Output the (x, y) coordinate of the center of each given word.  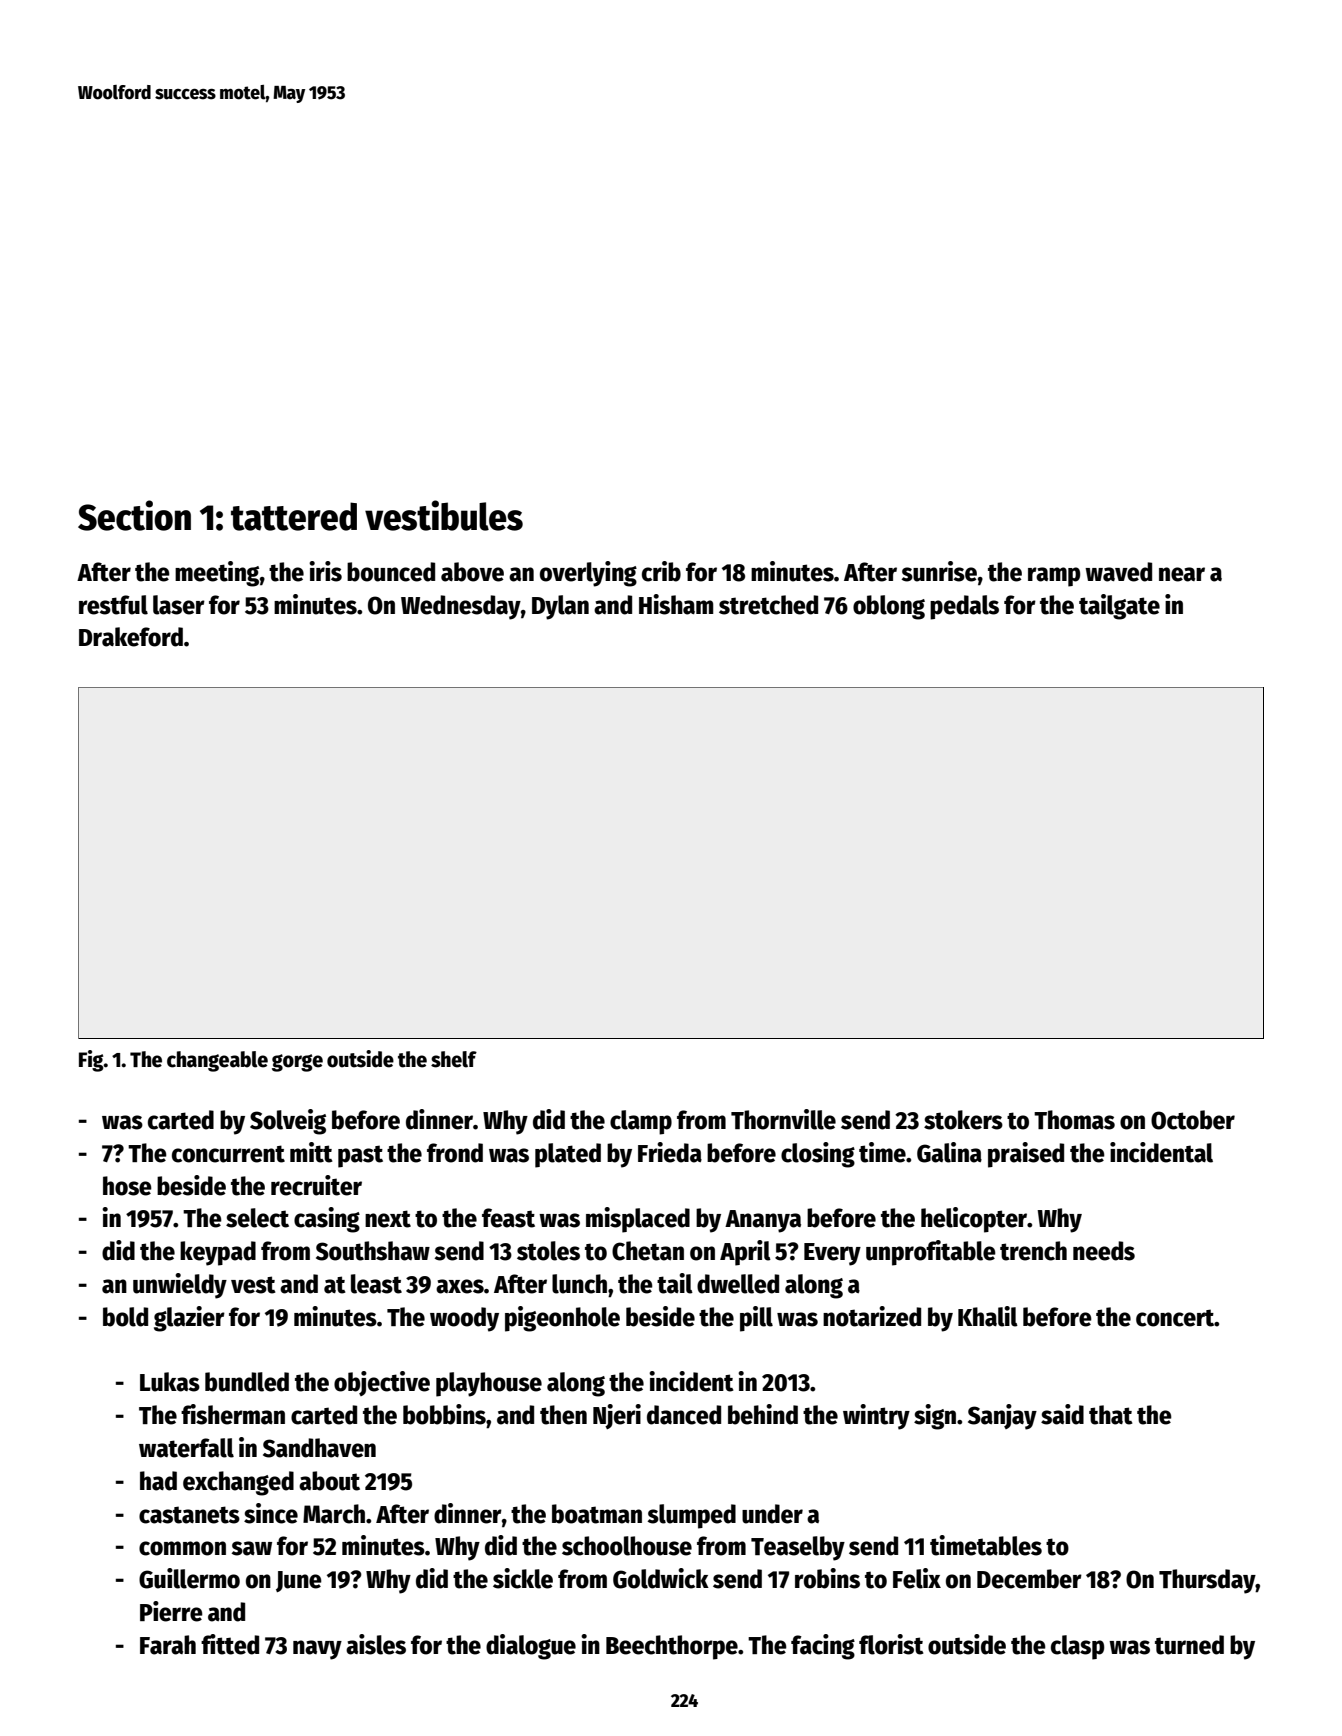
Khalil (988, 1316)
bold (125, 1317)
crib (661, 571)
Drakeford (131, 637)
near (1182, 574)
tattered (294, 516)
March (334, 1514)
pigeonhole (562, 1319)
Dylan (560, 607)
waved (1118, 572)
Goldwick (661, 1578)
